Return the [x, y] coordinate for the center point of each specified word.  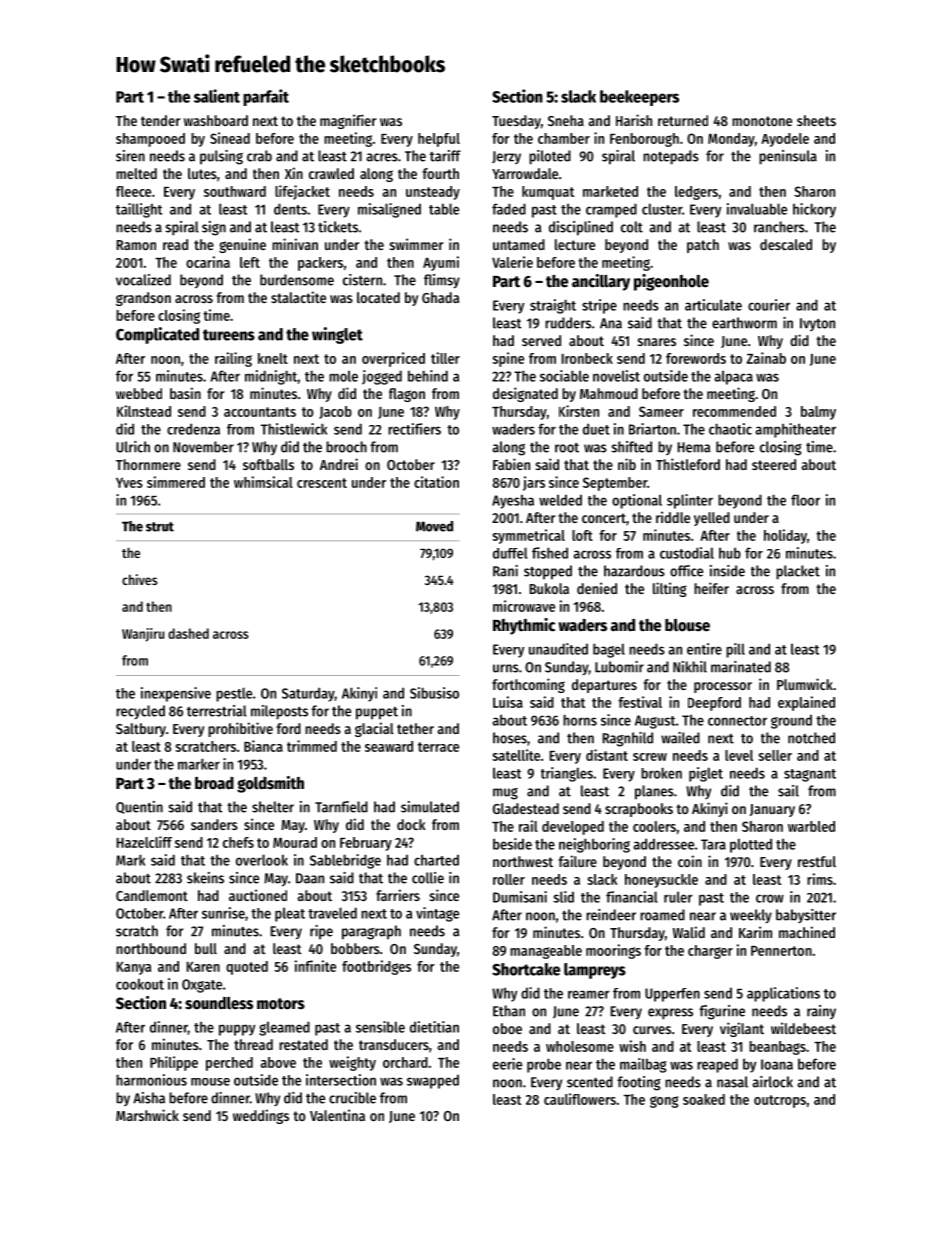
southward [235, 191]
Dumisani [520, 897]
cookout [140, 984]
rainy [821, 1012]
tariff [445, 156]
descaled [786, 244]
